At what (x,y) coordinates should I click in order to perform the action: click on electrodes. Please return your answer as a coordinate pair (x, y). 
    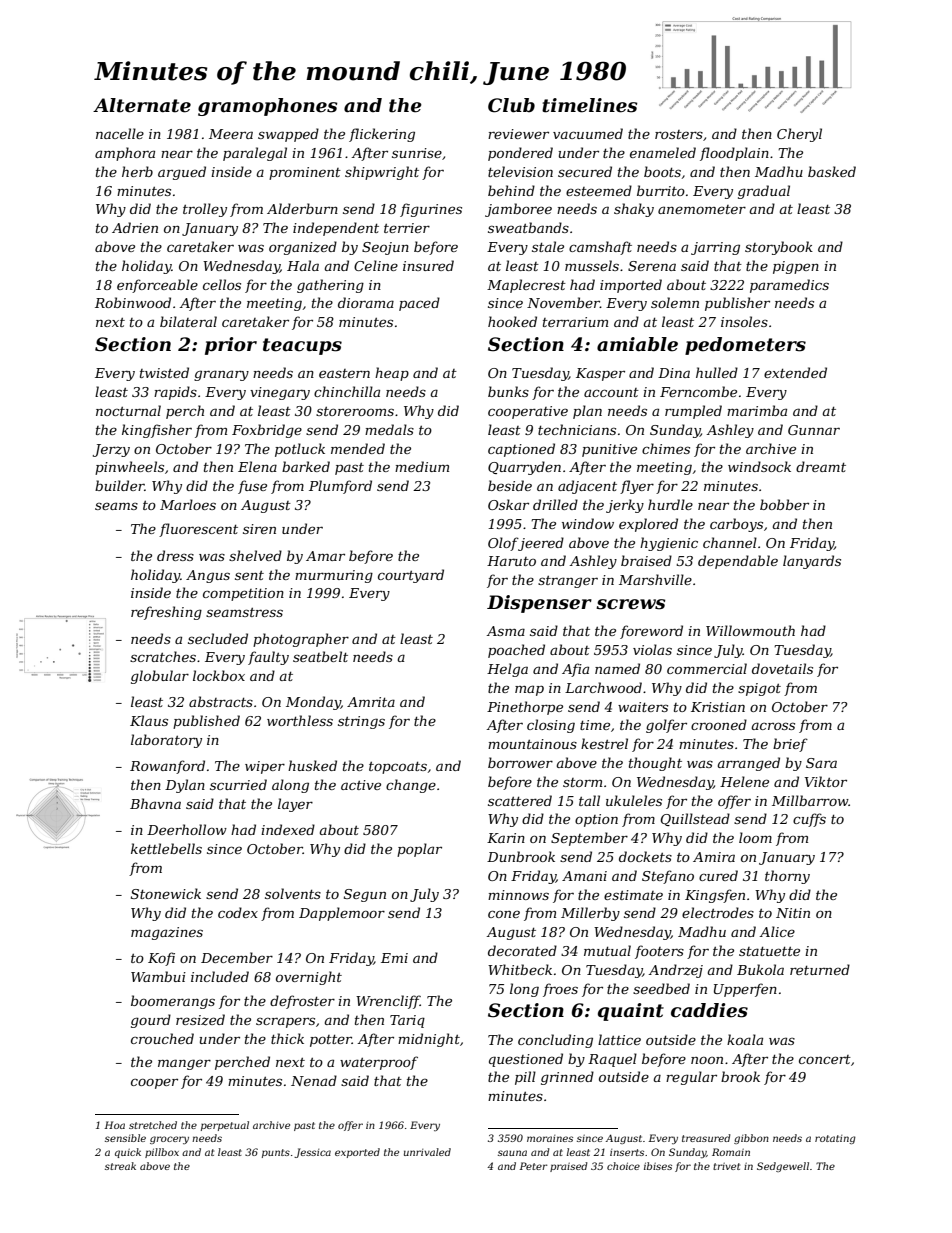
    Looking at the image, I should click on (718, 912).
